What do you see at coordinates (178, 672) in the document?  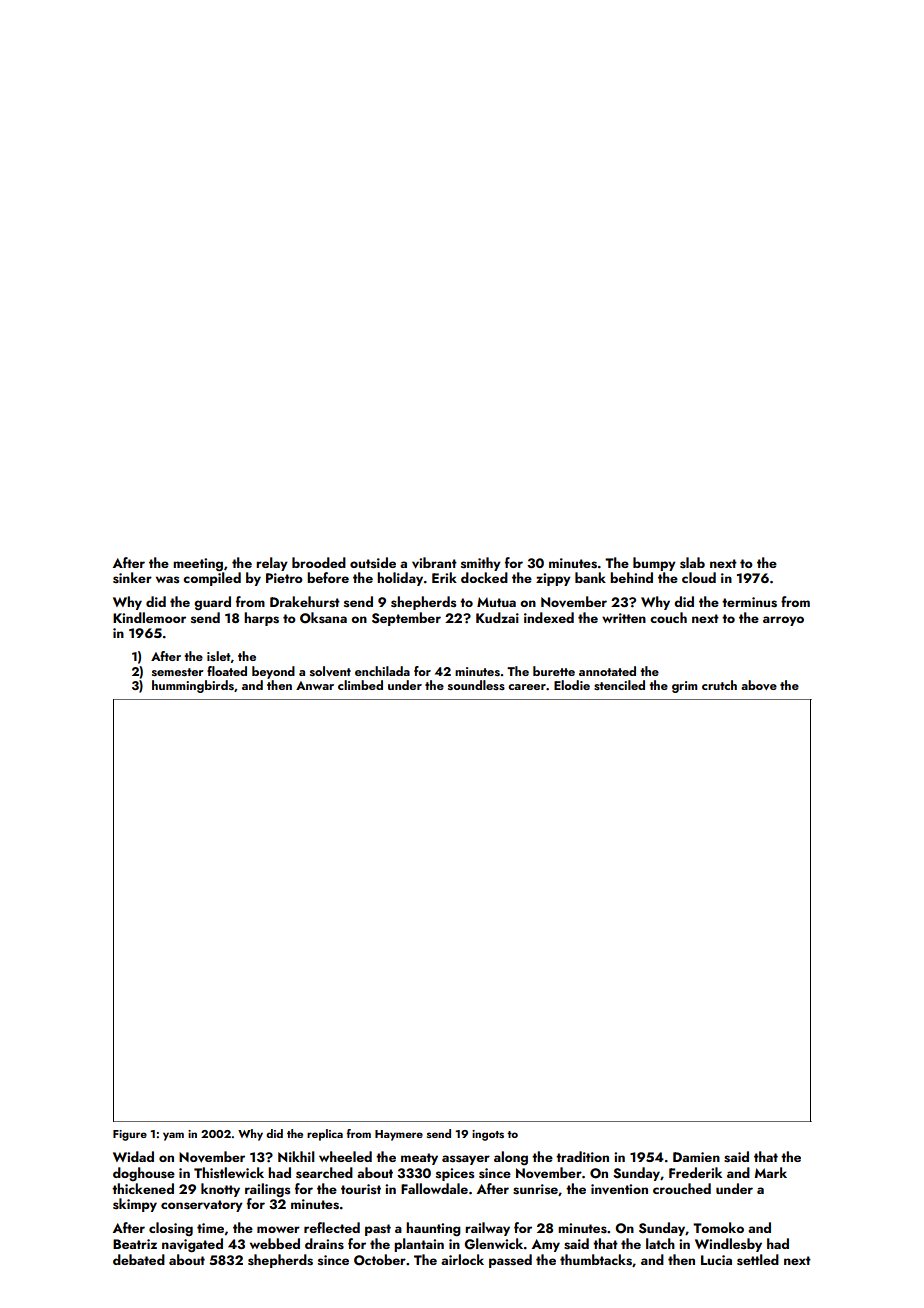 I see `semester` at bounding box center [178, 672].
